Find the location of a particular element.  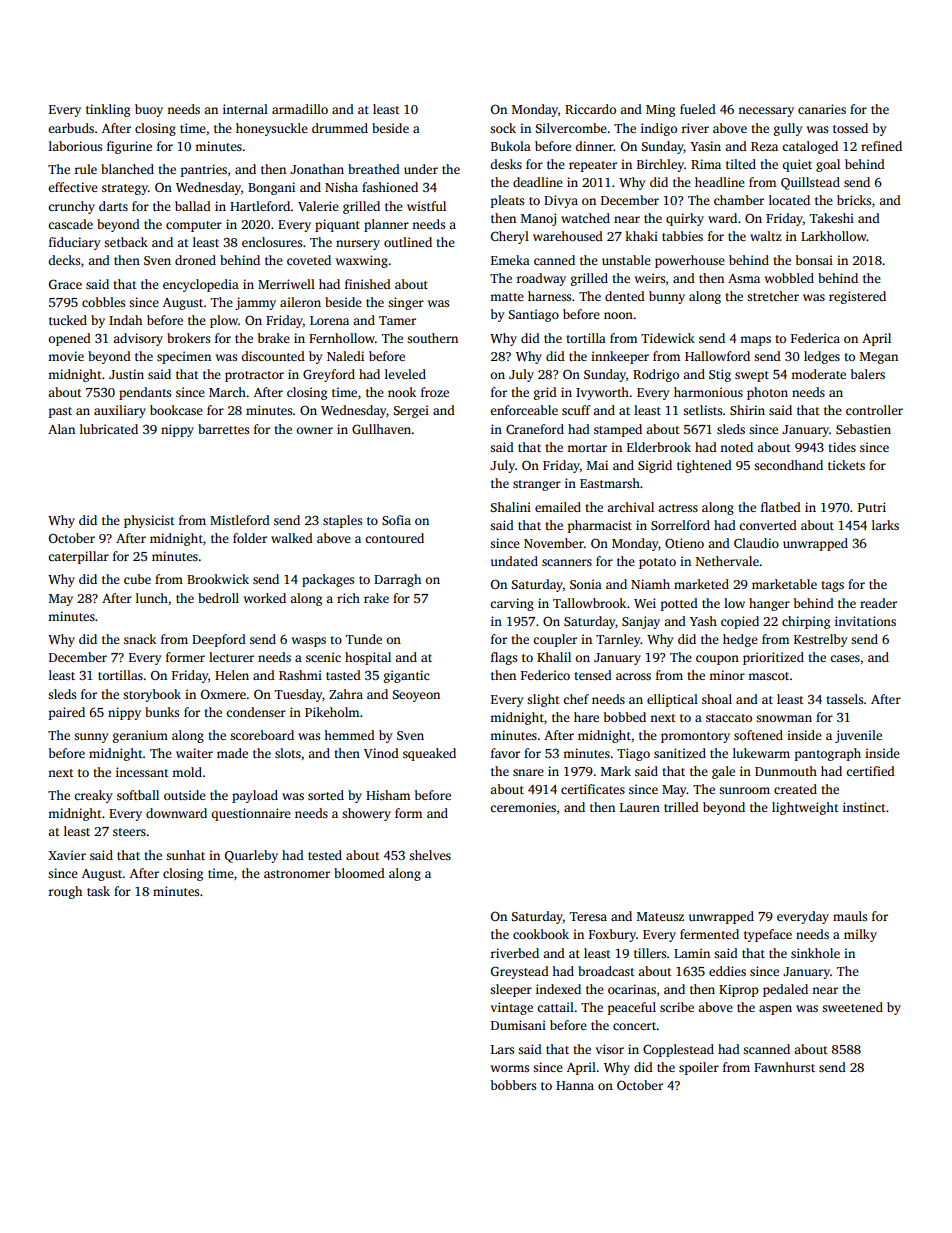

earbuds is located at coordinates (71, 128).
